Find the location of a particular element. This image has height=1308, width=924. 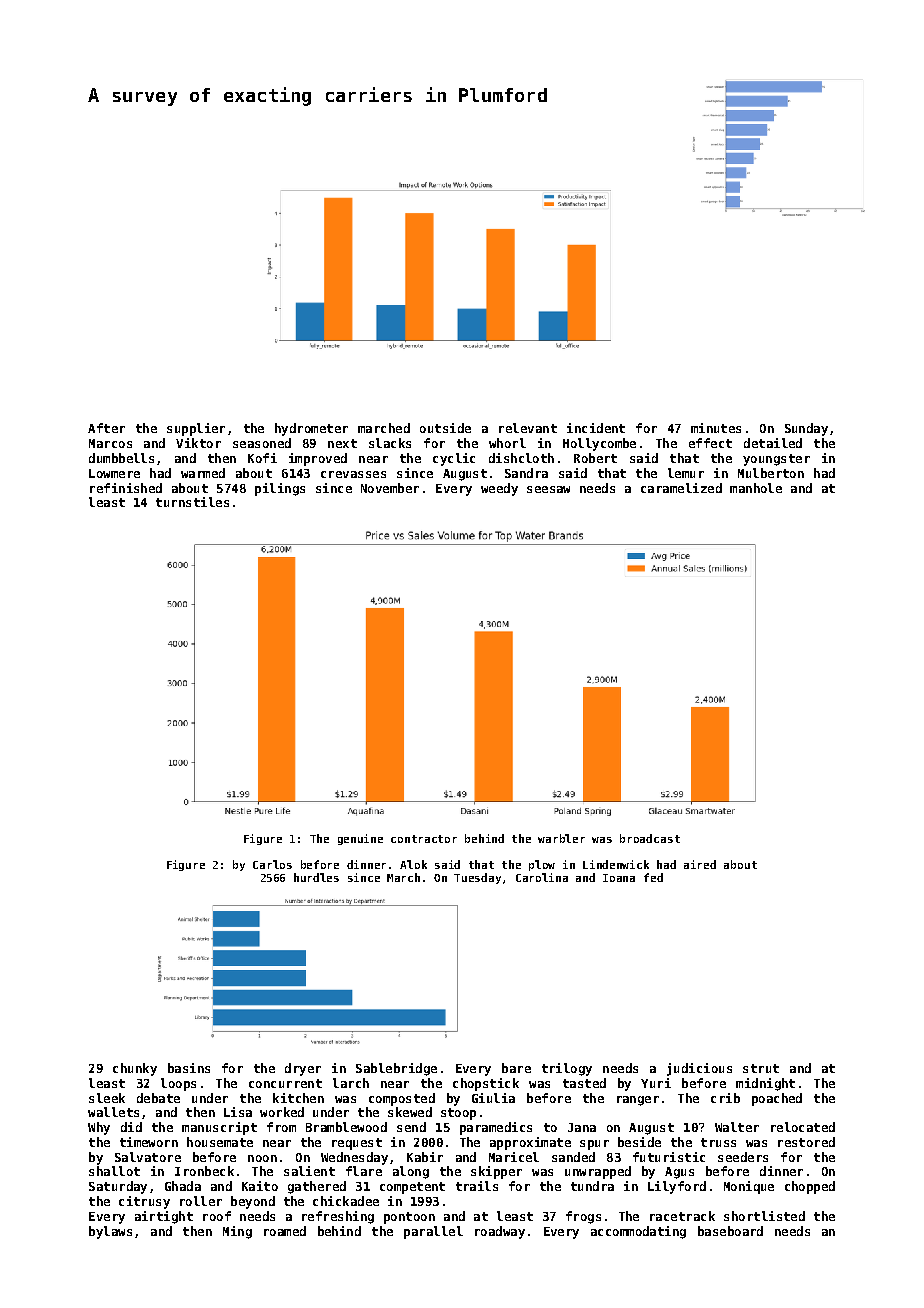

pilings is located at coordinates (280, 489).
